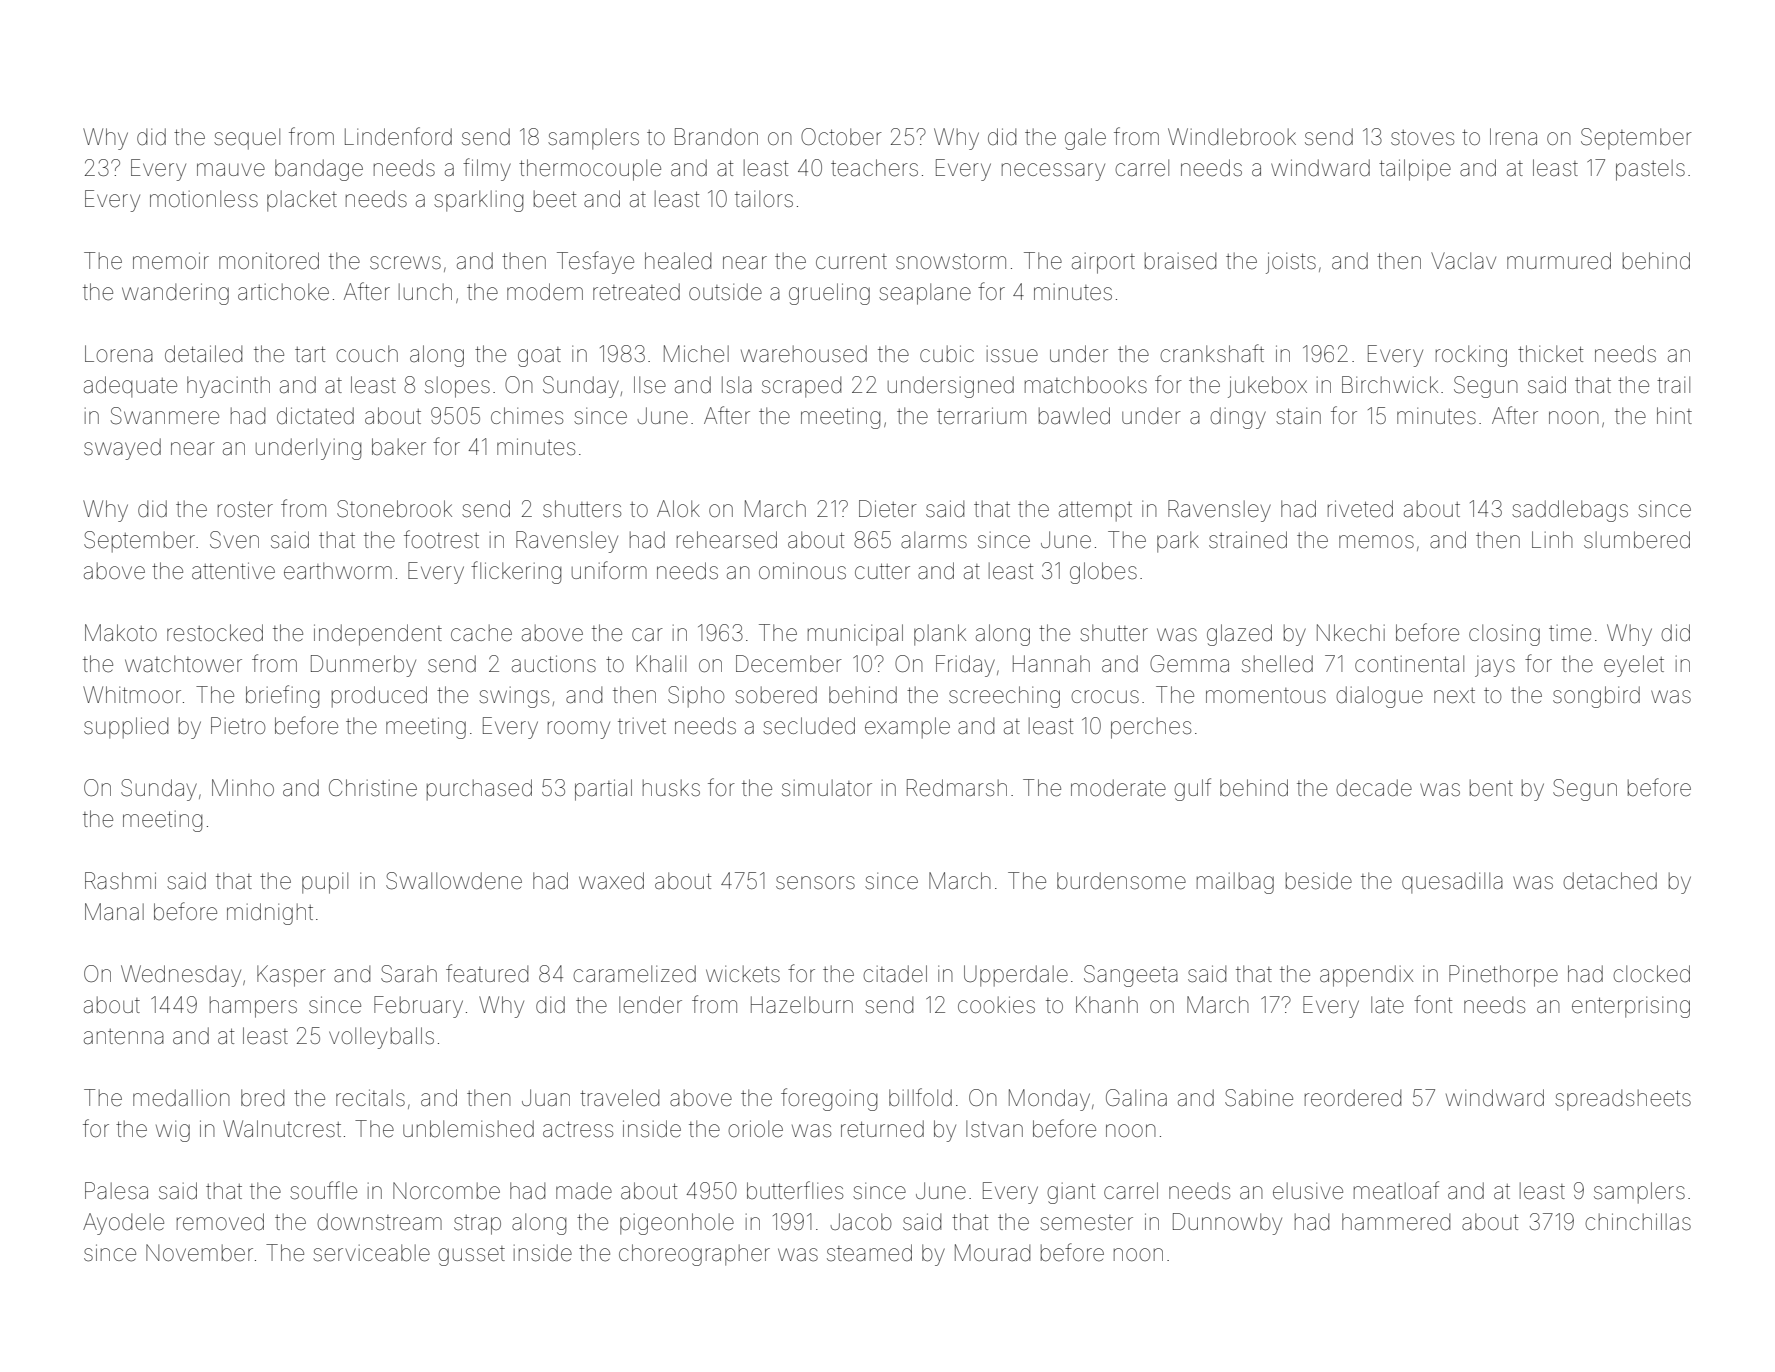 The height and width of the screenshot is (1372, 1775). Describe the element at coordinates (1074, 416) in the screenshot. I see `bawled` at that location.
